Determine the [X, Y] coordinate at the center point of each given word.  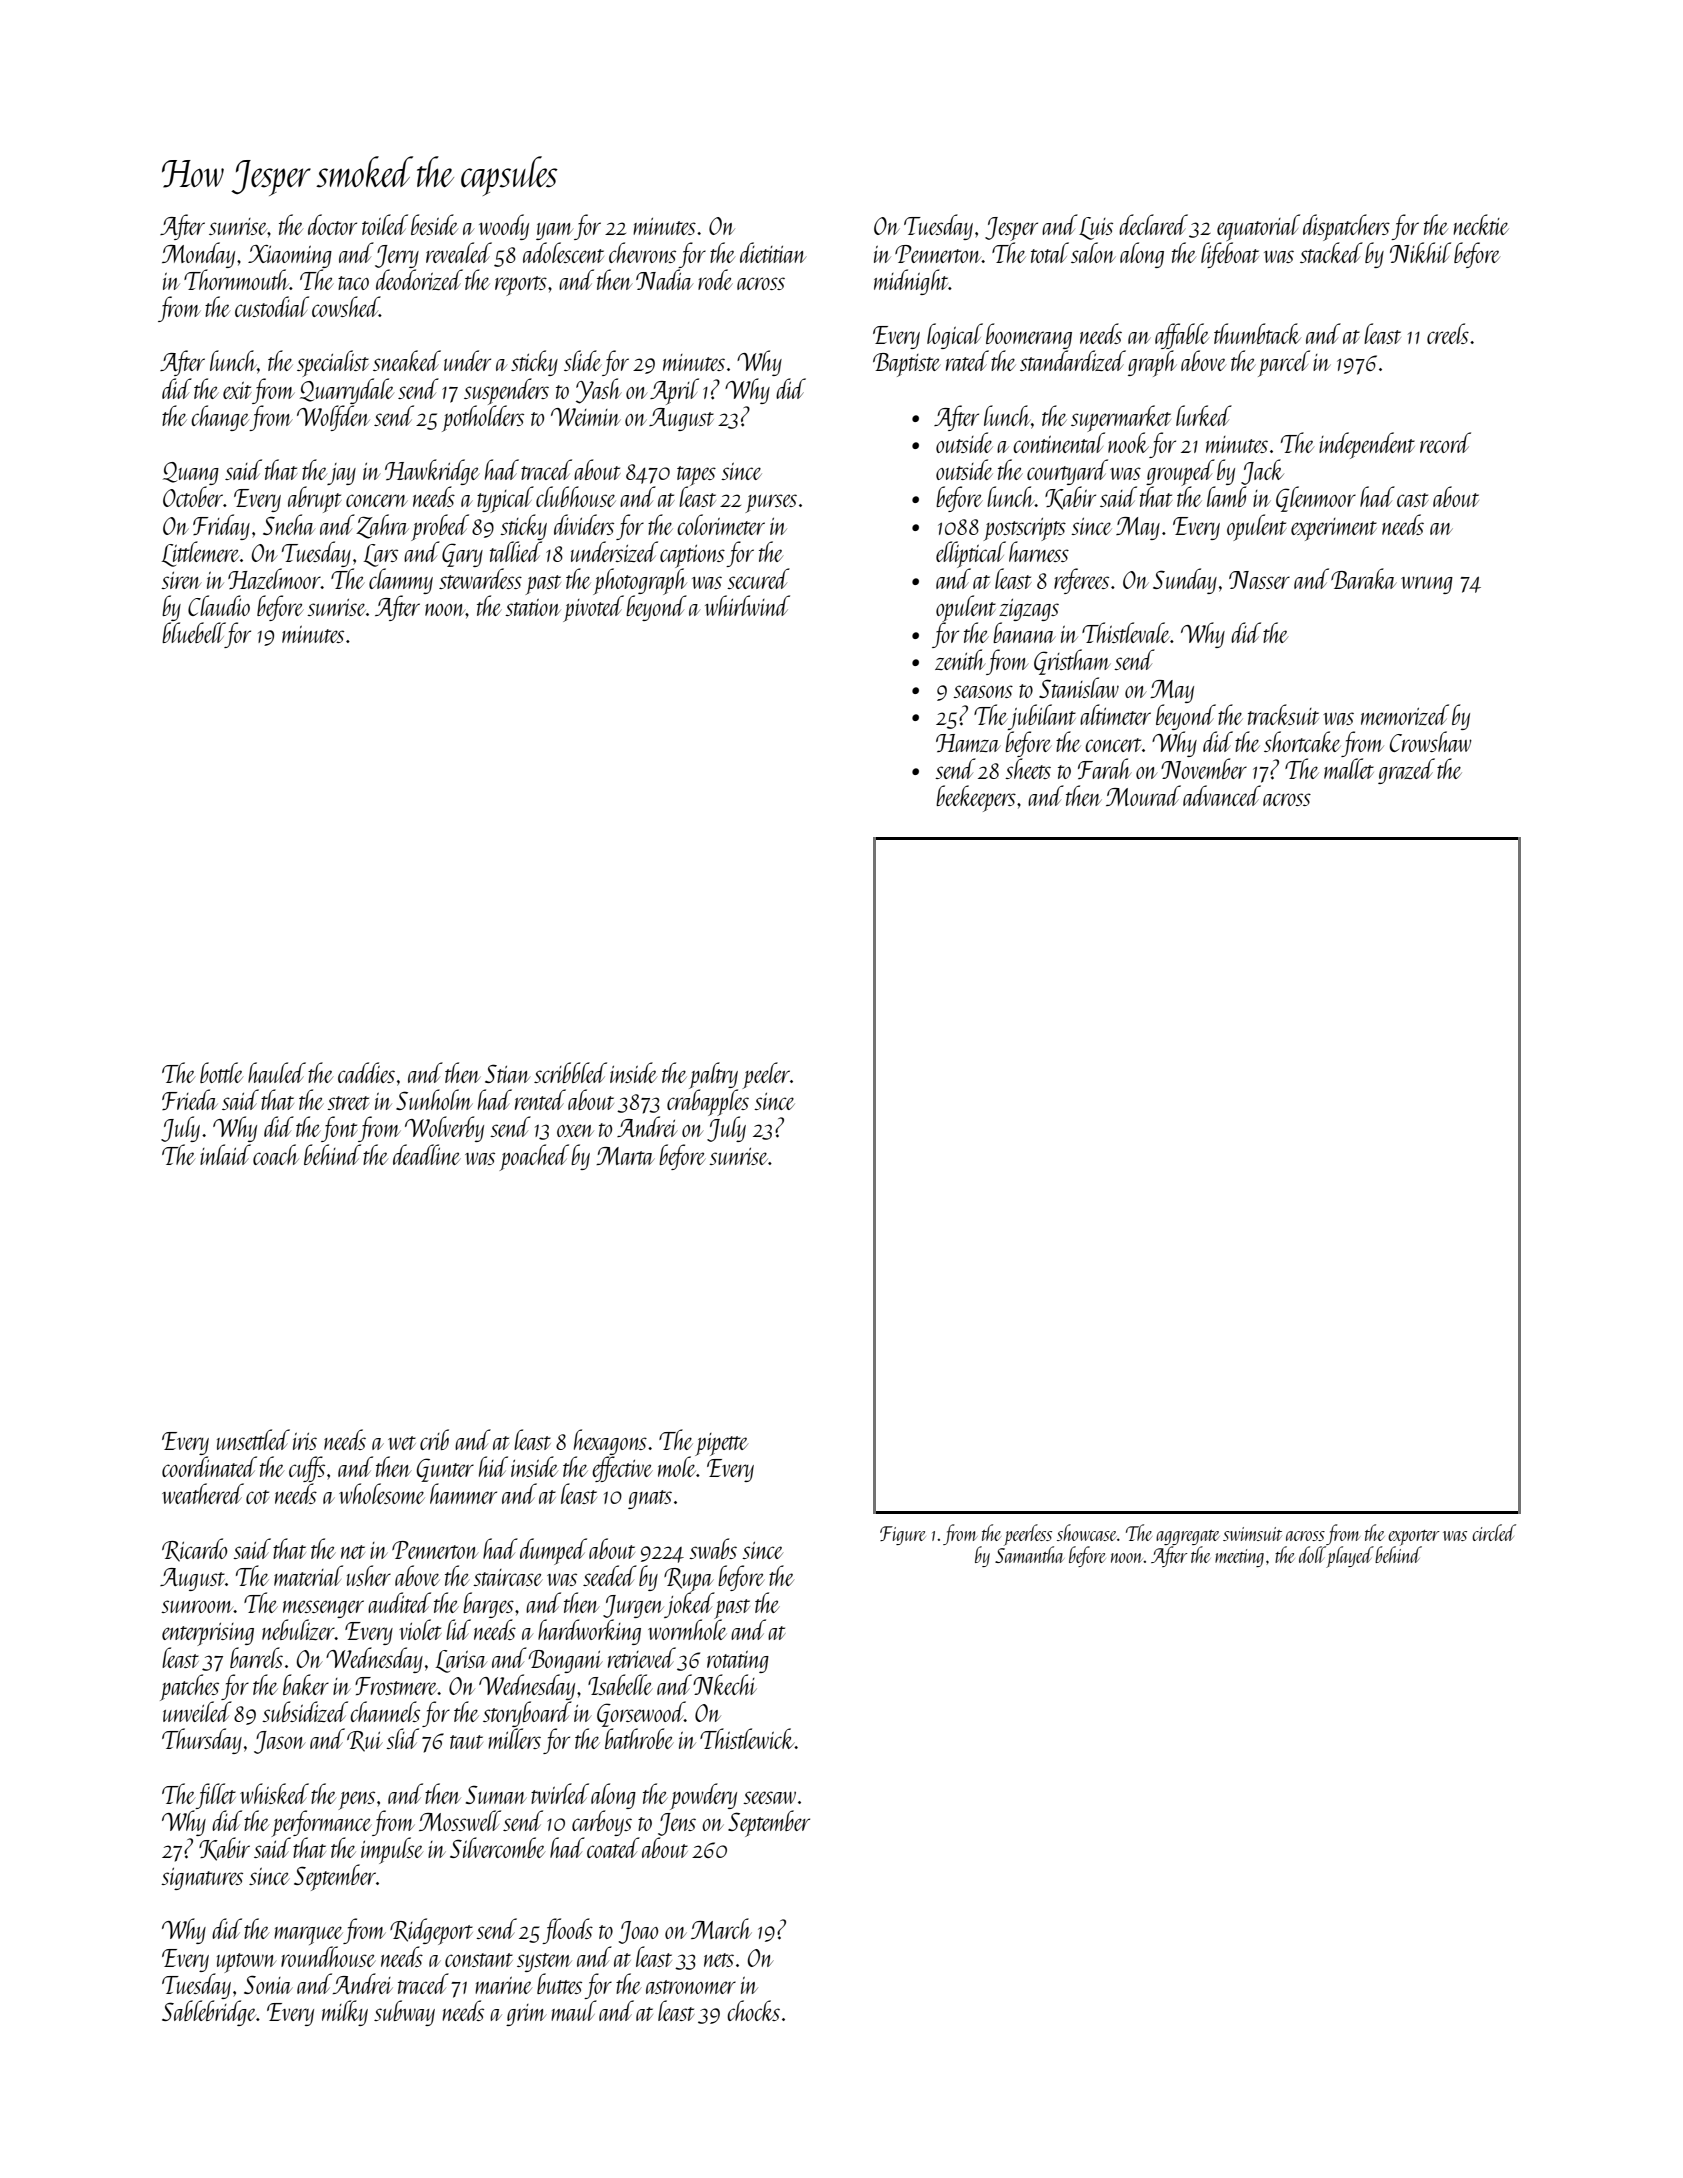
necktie [1481, 224]
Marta [625, 1156]
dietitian [773, 252]
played [1350, 1557]
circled [1494, 1532]
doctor [332, 224]
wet [402, 1443]
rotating [738, 1662]
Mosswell [460, 1820]
